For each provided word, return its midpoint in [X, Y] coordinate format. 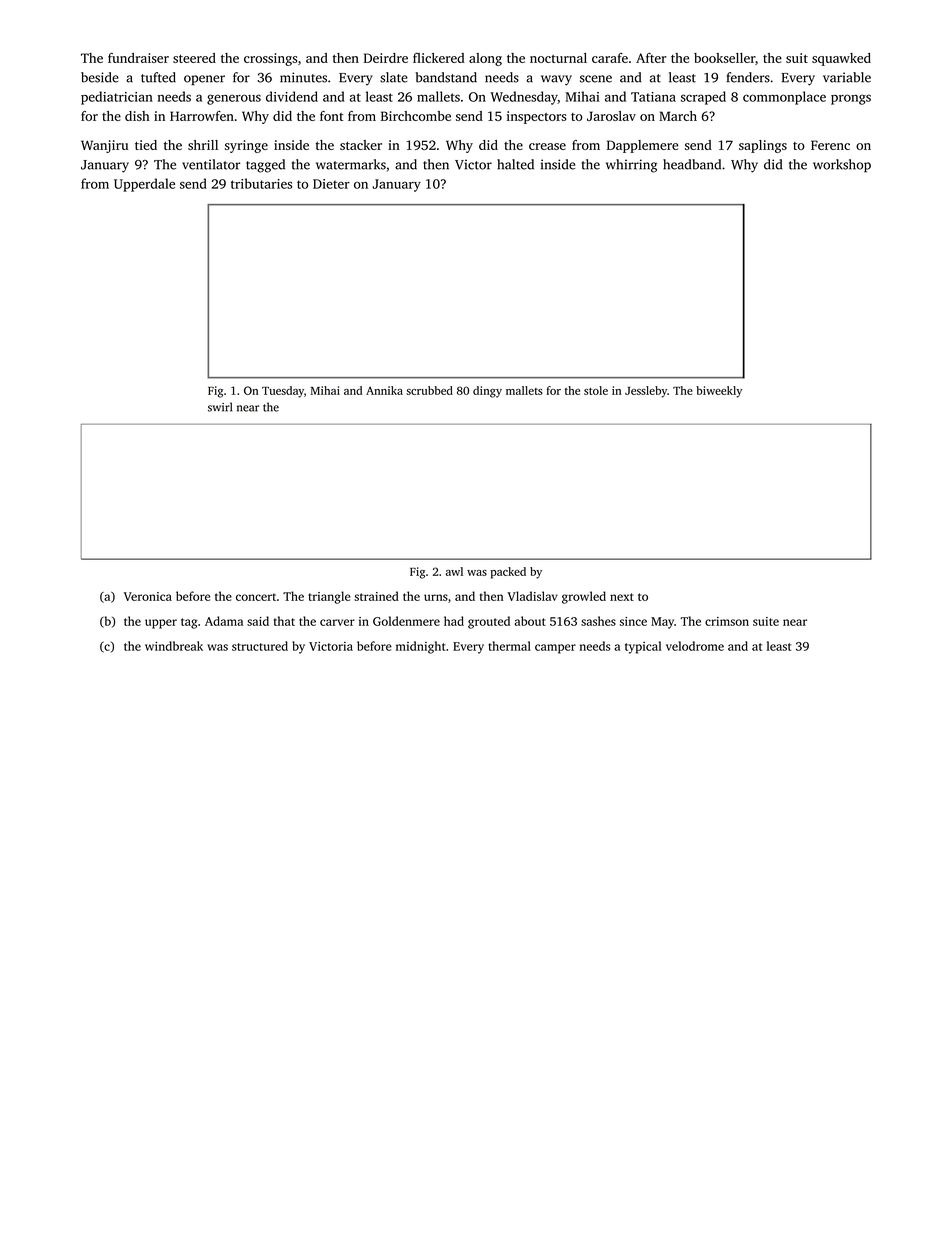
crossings [270, 59]
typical [643, 647]
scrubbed [429, 390]
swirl [220, 407]
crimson [727, 621]
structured [260, 646]
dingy [487, 392]
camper [555, 649]
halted [515, 164]
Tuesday [283, 392]
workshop [842, 166]
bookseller [724, 58]
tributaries [261, 183]
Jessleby [646, 392]
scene [596, 79]
